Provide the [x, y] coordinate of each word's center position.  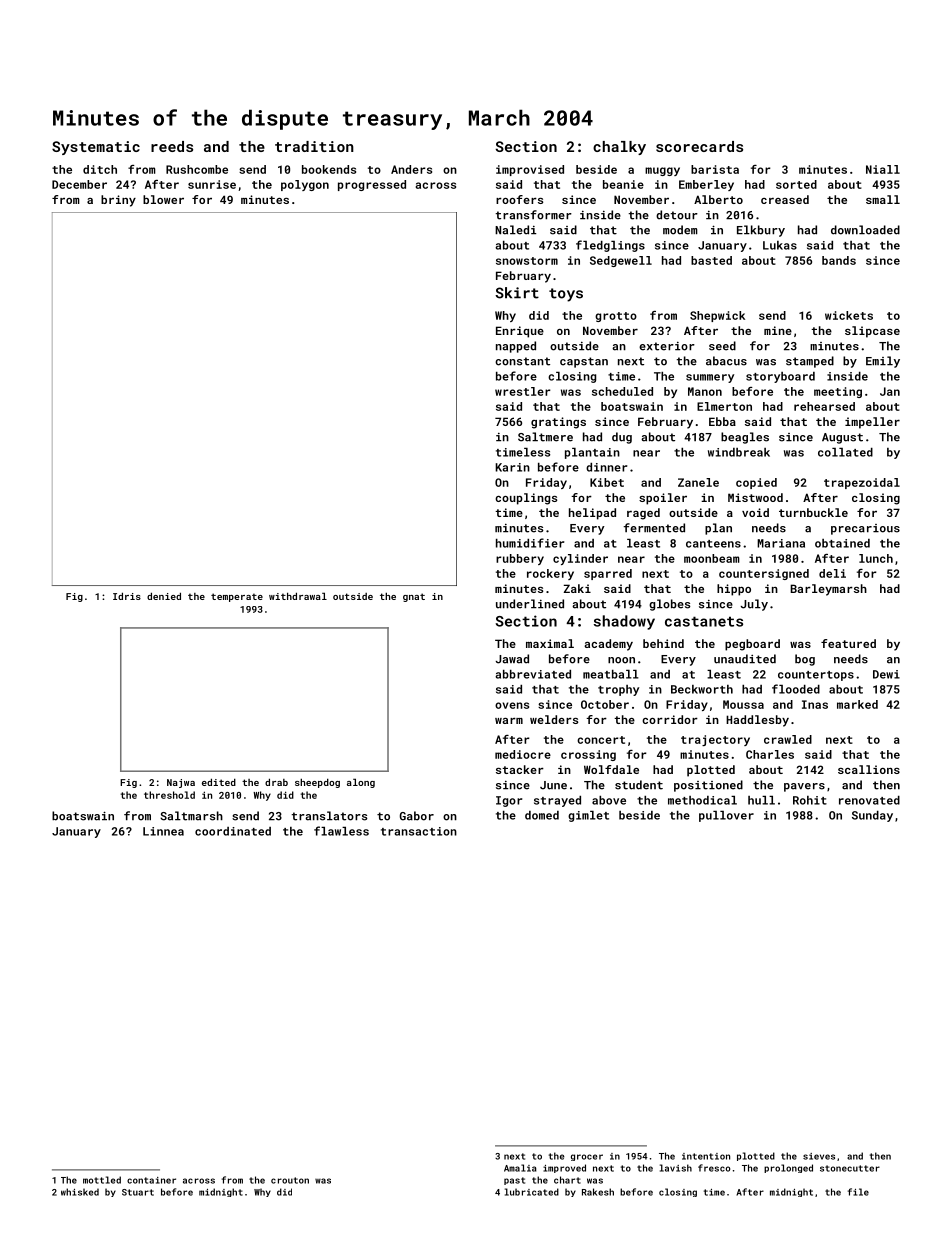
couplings [526, 499]
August [842, 438]
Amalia [520, 1168]
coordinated [233, 831]
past [514, 1181]
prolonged [788, 1168]
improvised [530, 170]
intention [706, 1156]
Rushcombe [197, 169]
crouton [290, 1180]
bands [839, 260]
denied [164, 596]
